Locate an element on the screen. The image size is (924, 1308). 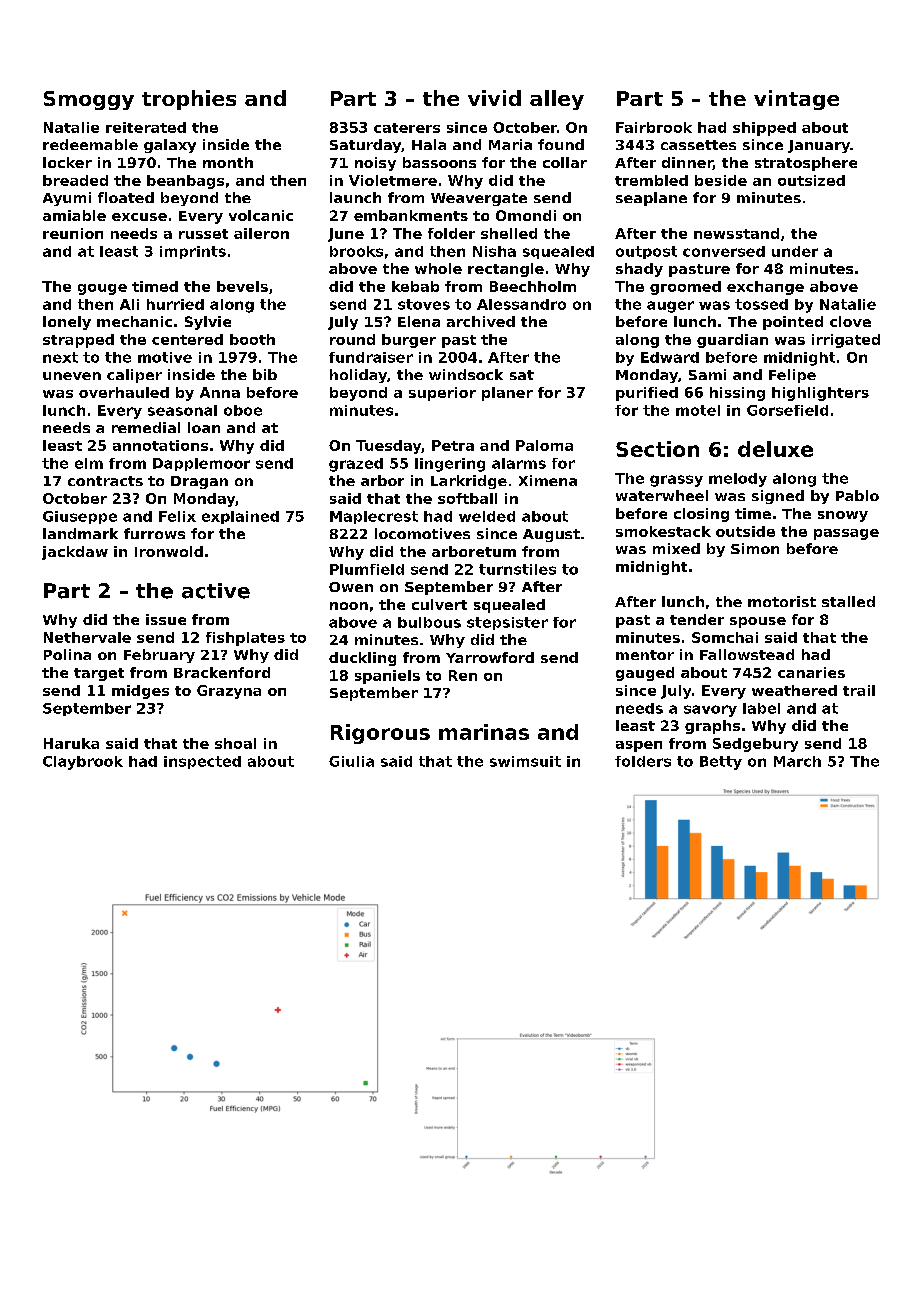
bevels is located at coordinates (242, 286).
